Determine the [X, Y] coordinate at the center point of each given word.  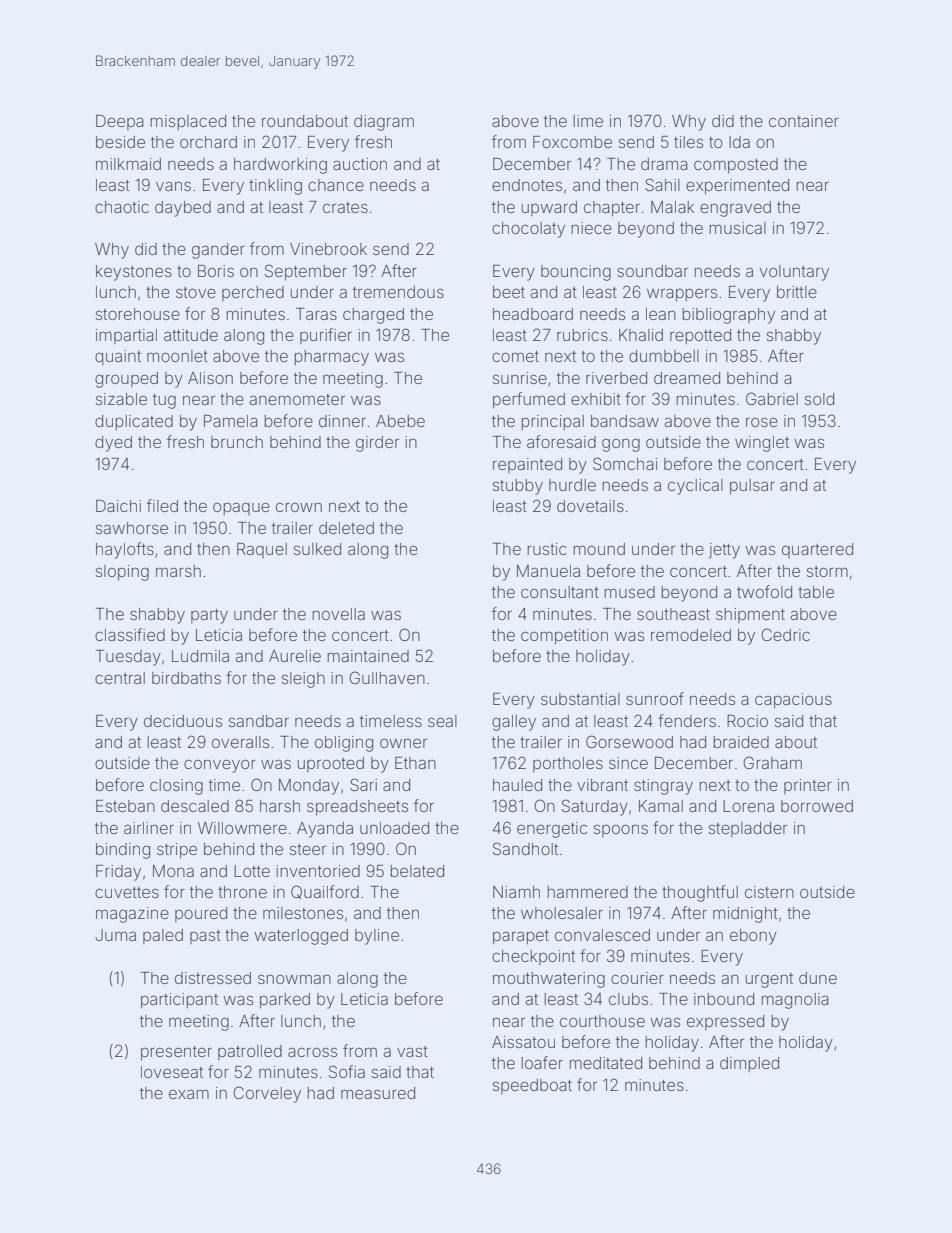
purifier [326, 336]
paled [163, 936]
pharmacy [331, 358]
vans [173, 186]
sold [819, 399]
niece [591, 228]
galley [514, 723]
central [120, 678]
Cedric [785, 634]
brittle [797, 292]
